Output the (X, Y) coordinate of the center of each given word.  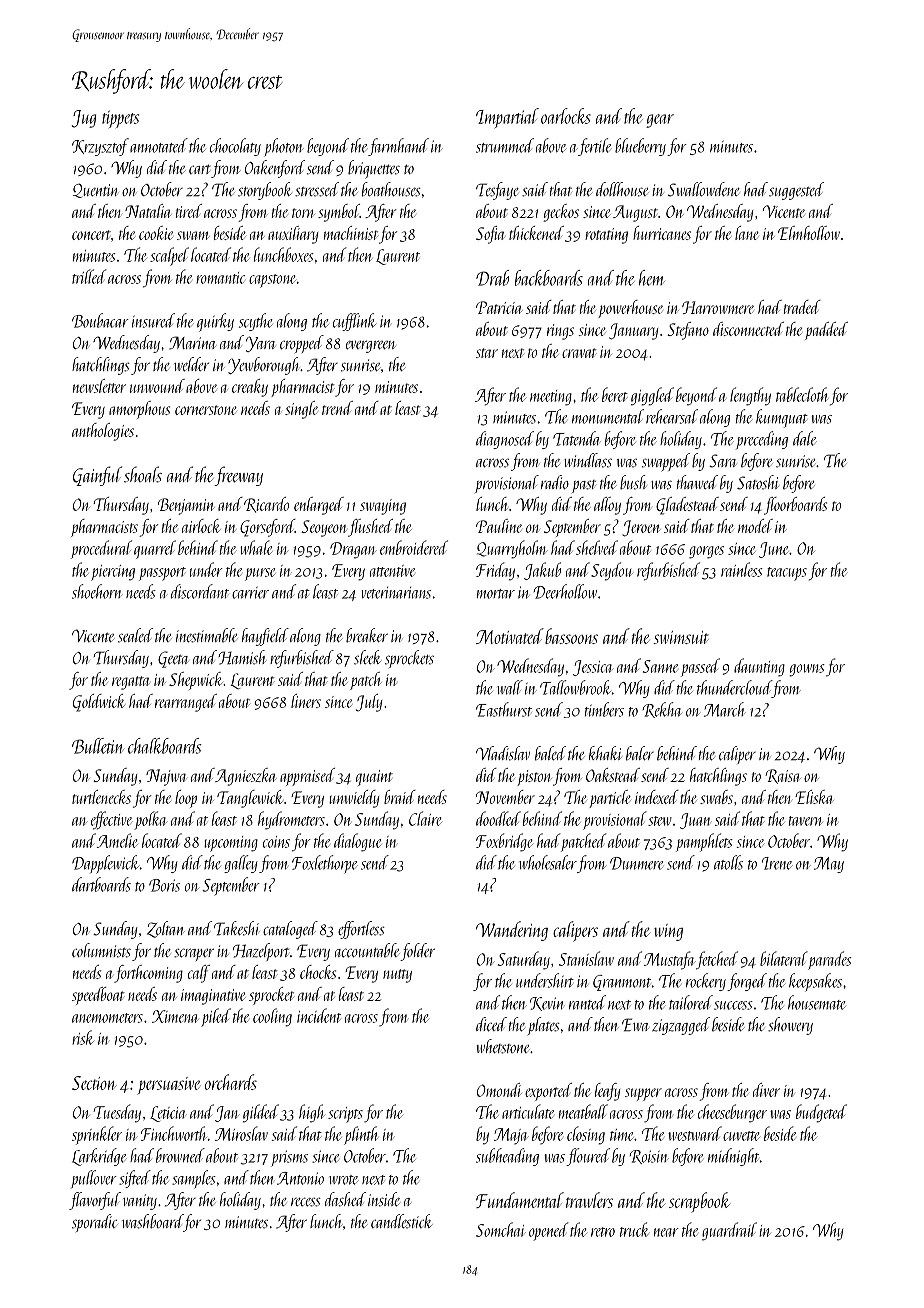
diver (766, 1090)
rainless (742, 569)
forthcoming (148, 974)
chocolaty (235, 147)
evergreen (371, 346)
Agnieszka (246, 777)
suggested (796, 191)
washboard (152, 1221)
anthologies (103, 432)
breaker (367, 635)
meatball (583, 1111)
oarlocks (566, 116)
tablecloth (802, 394)
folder (417, 952)
